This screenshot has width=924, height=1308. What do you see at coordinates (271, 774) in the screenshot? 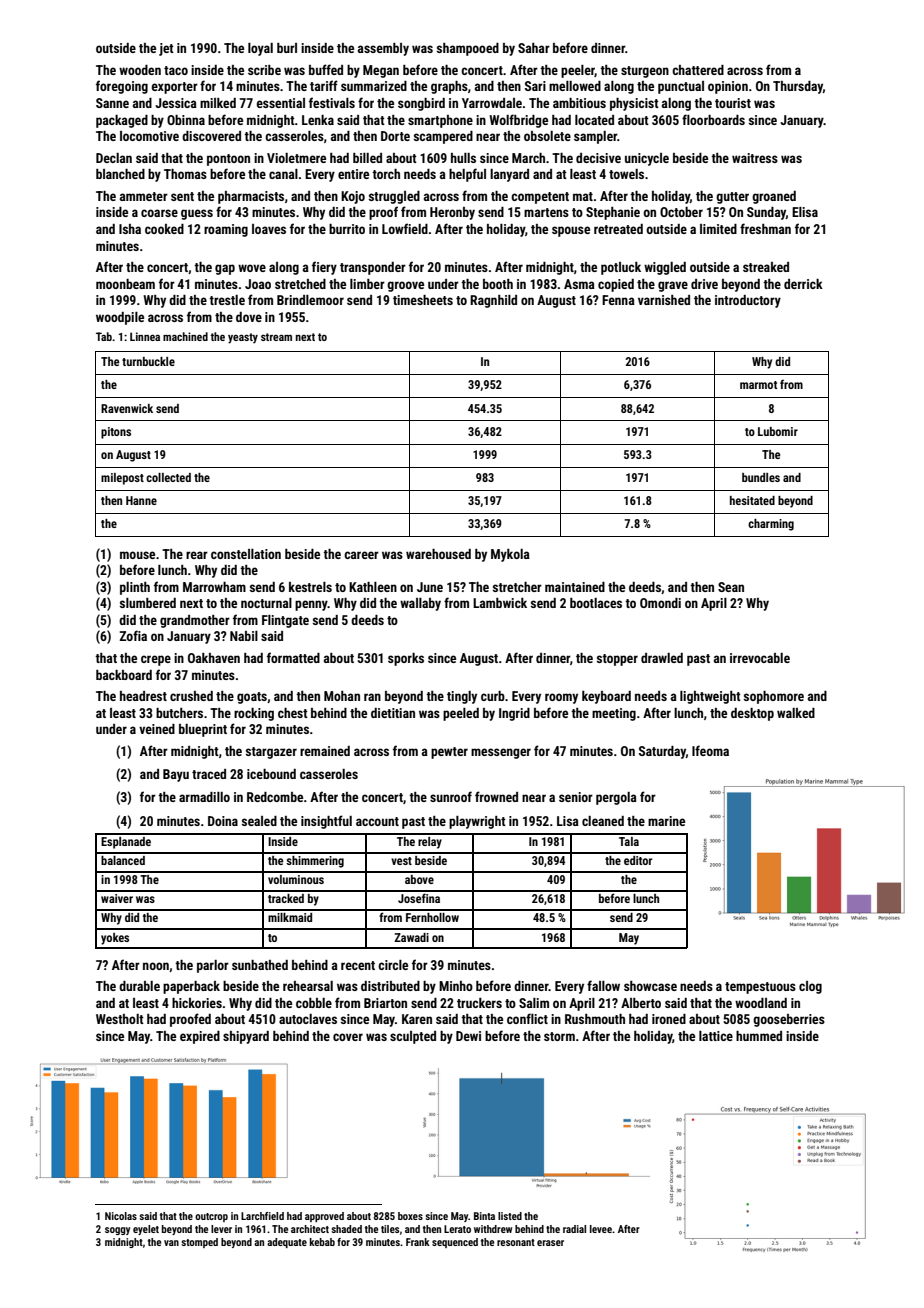
I see `icebound` at bounding box center [271, 774].
